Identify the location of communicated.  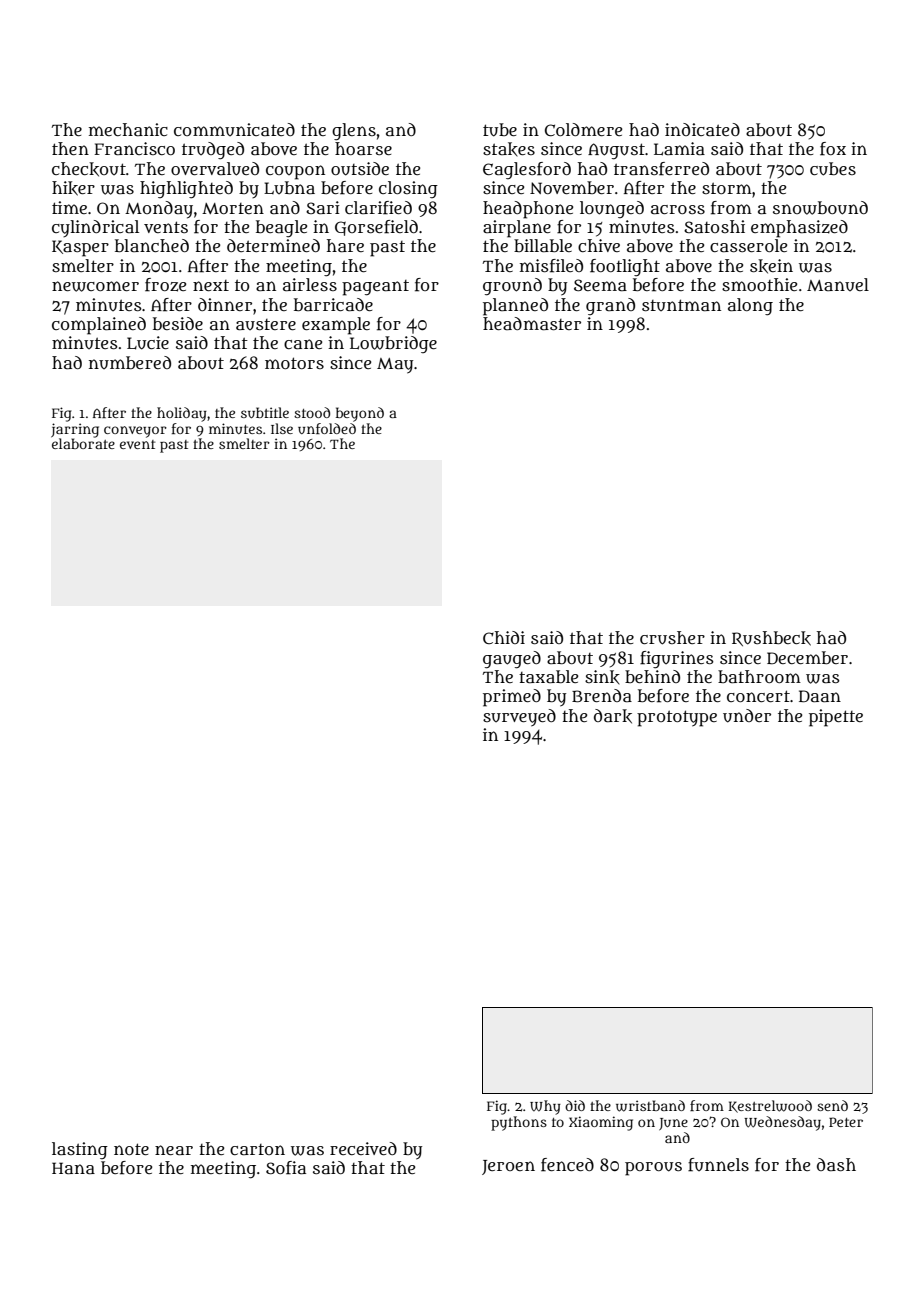
(234, 130).
